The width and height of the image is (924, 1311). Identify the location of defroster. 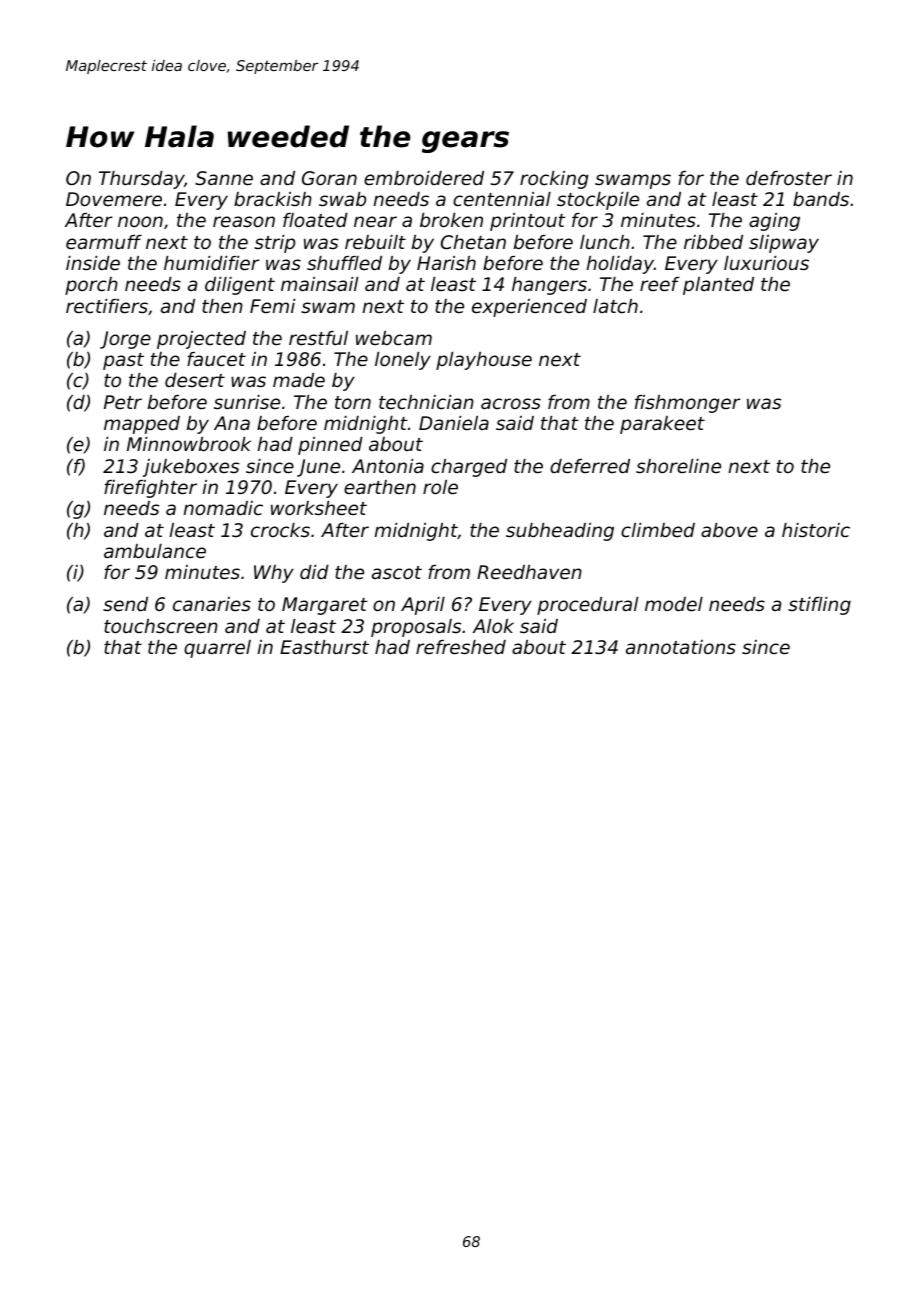
(789, 178).
